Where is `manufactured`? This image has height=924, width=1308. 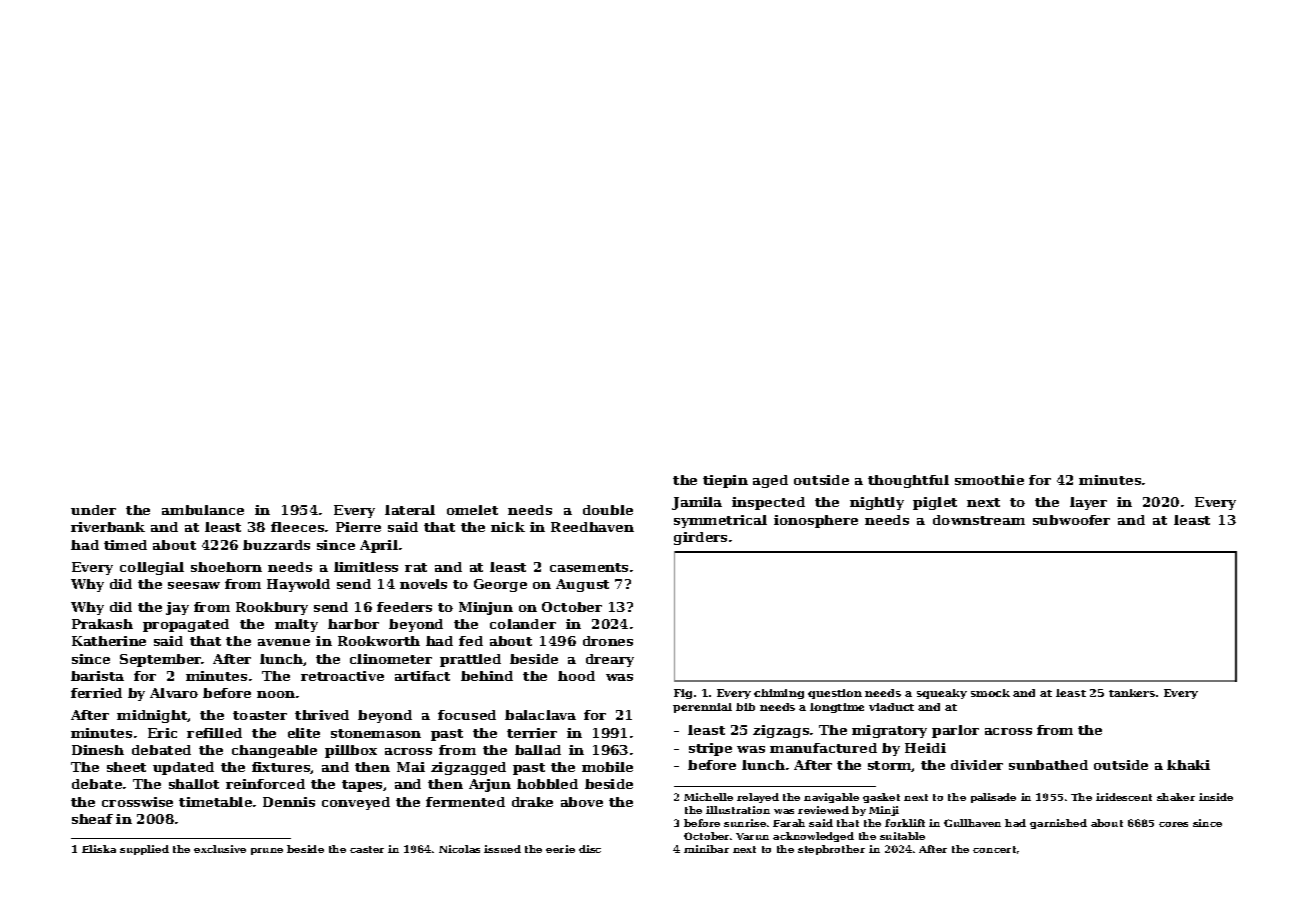 manufactured is located at coordinates (823, 748).
